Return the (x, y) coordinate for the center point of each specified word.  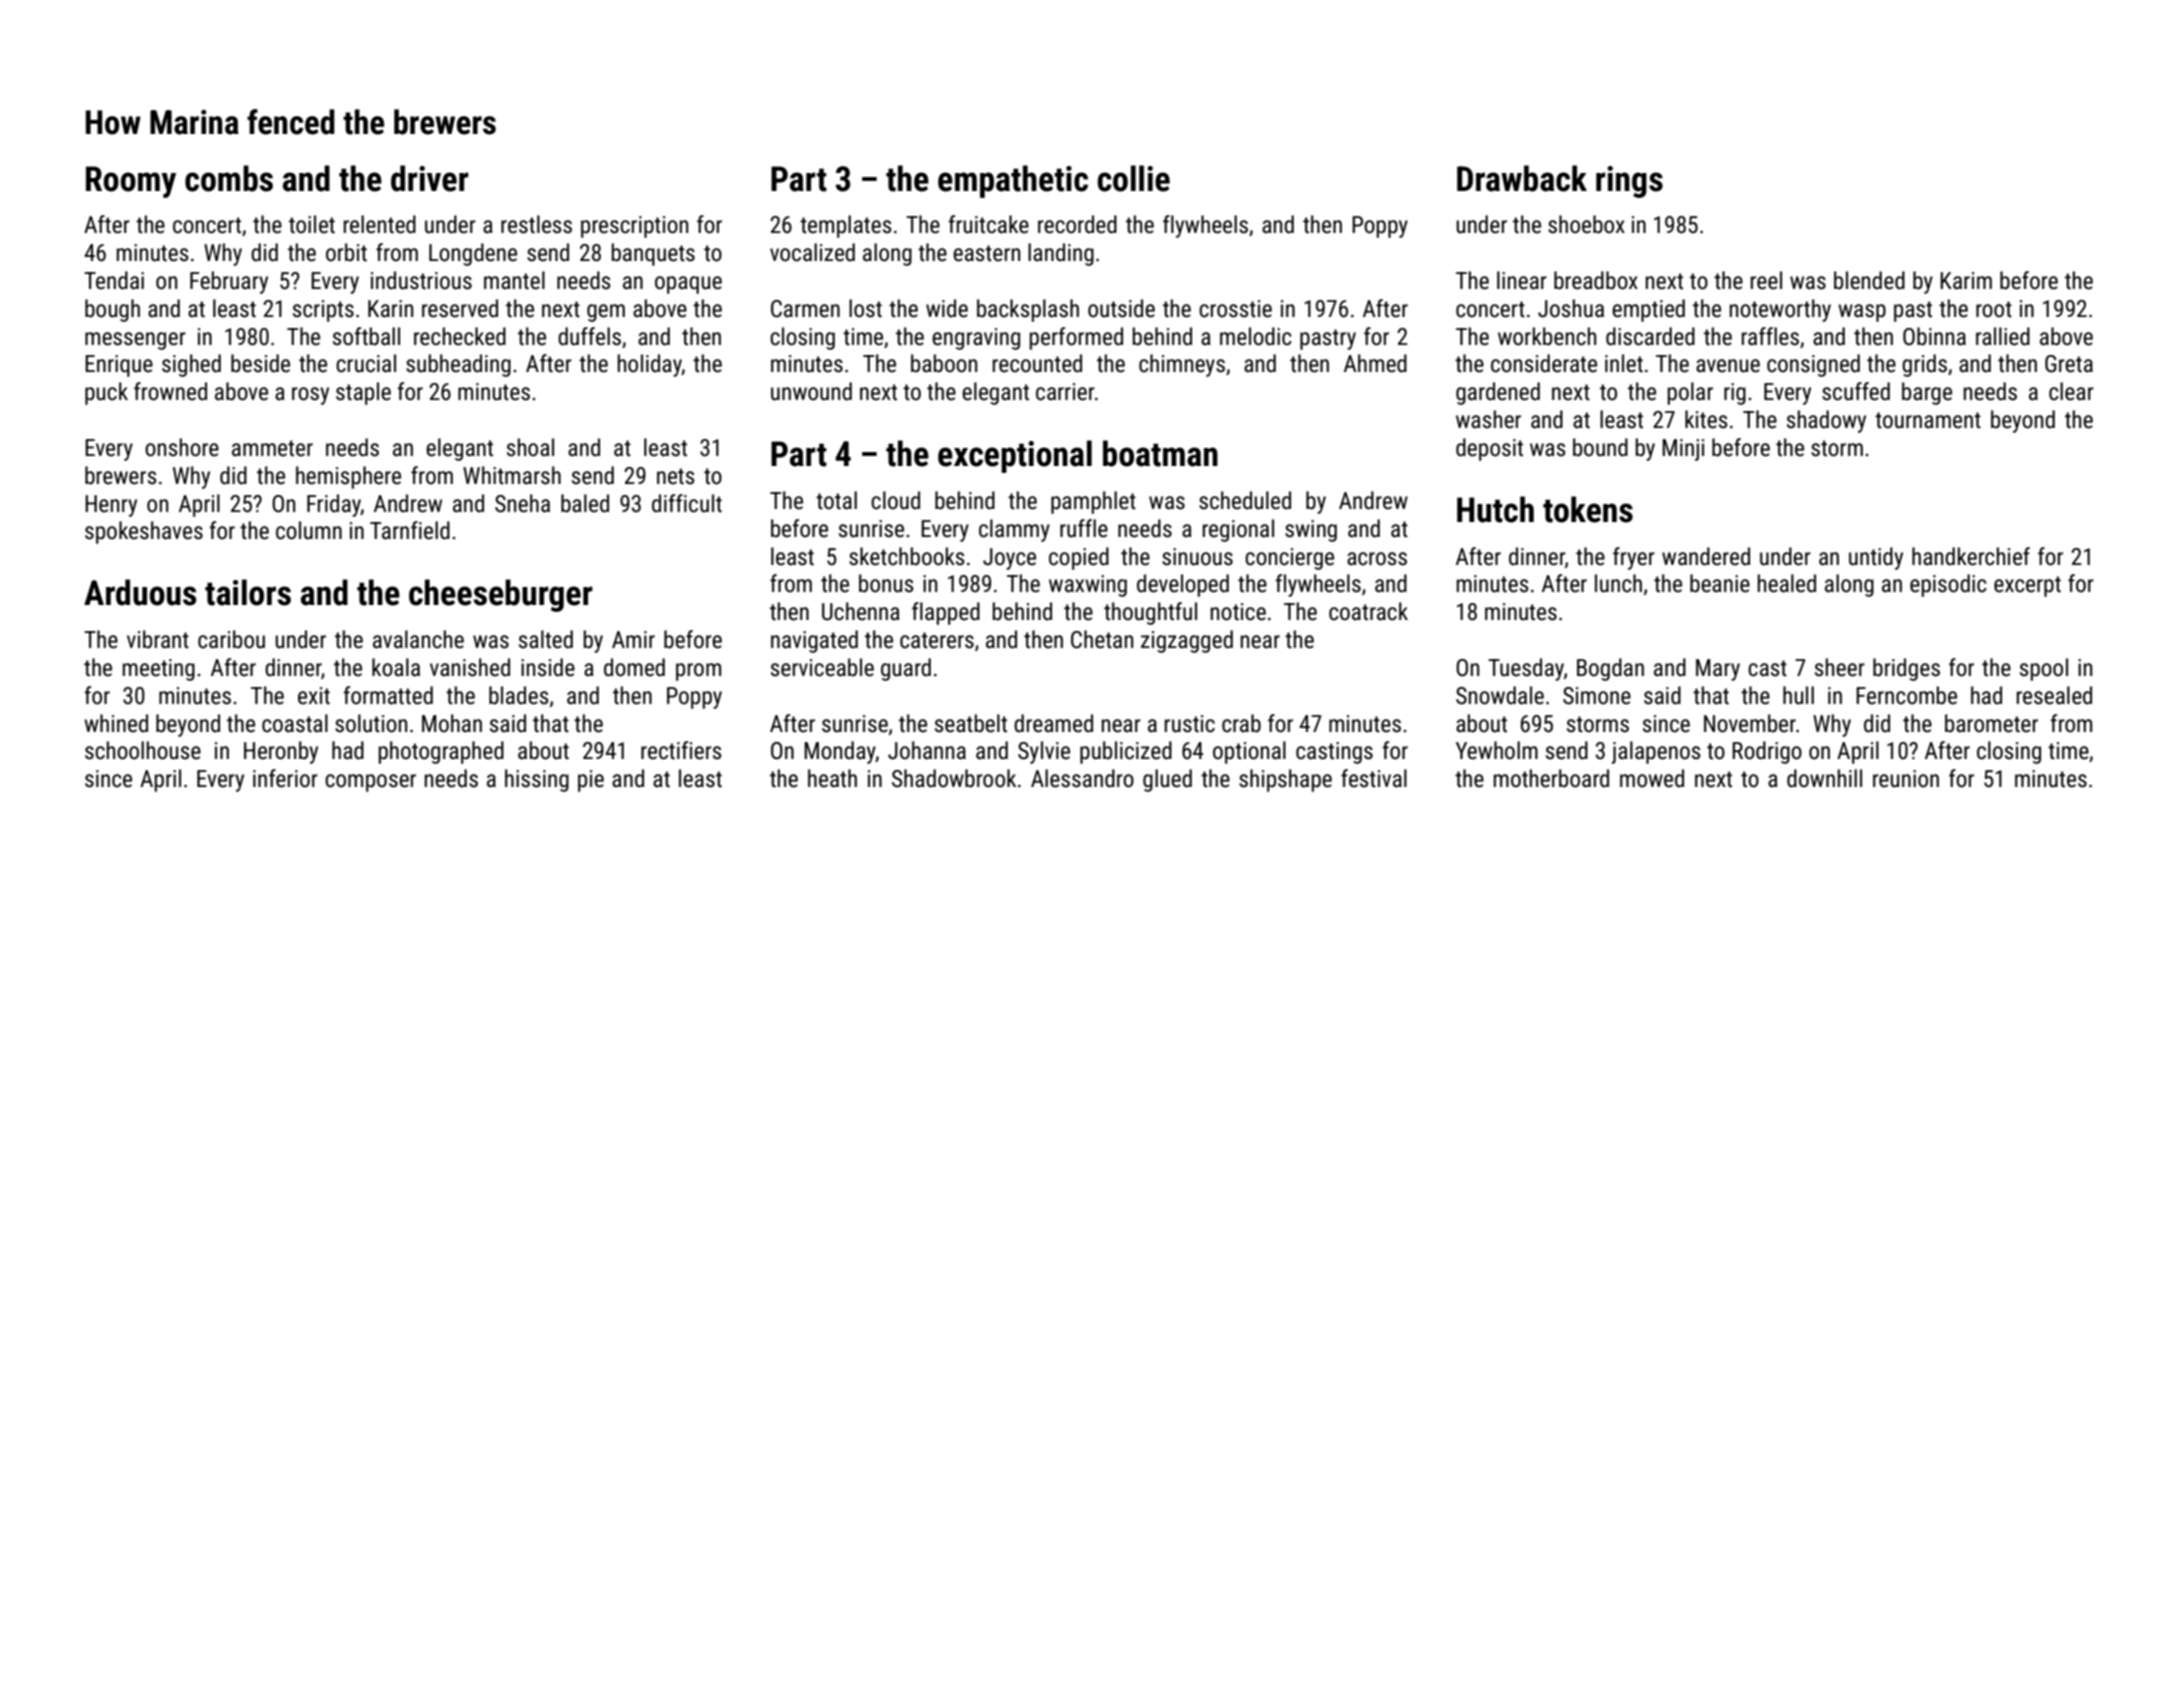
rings (1629, 182)
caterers (937, 640)
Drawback (1522, 178)
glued (1167, 780)
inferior (285, 778)
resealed (2054, 695)
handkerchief (1971, 556)
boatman (1160, 453)
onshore (182, 447)
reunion (1906, 779)
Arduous (140, 592)
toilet (312, 224)
